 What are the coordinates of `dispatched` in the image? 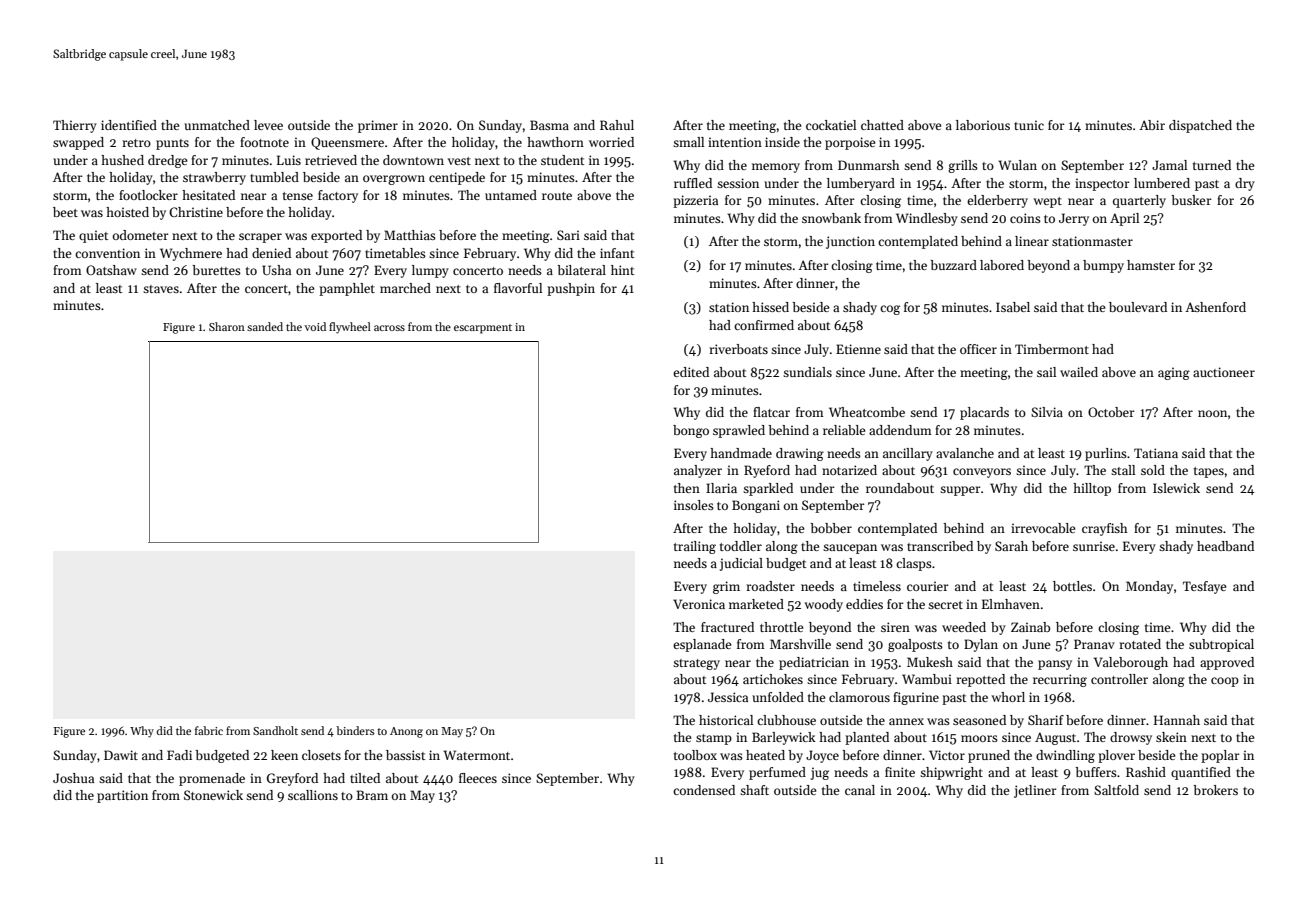 It's located at (1200, 126).
